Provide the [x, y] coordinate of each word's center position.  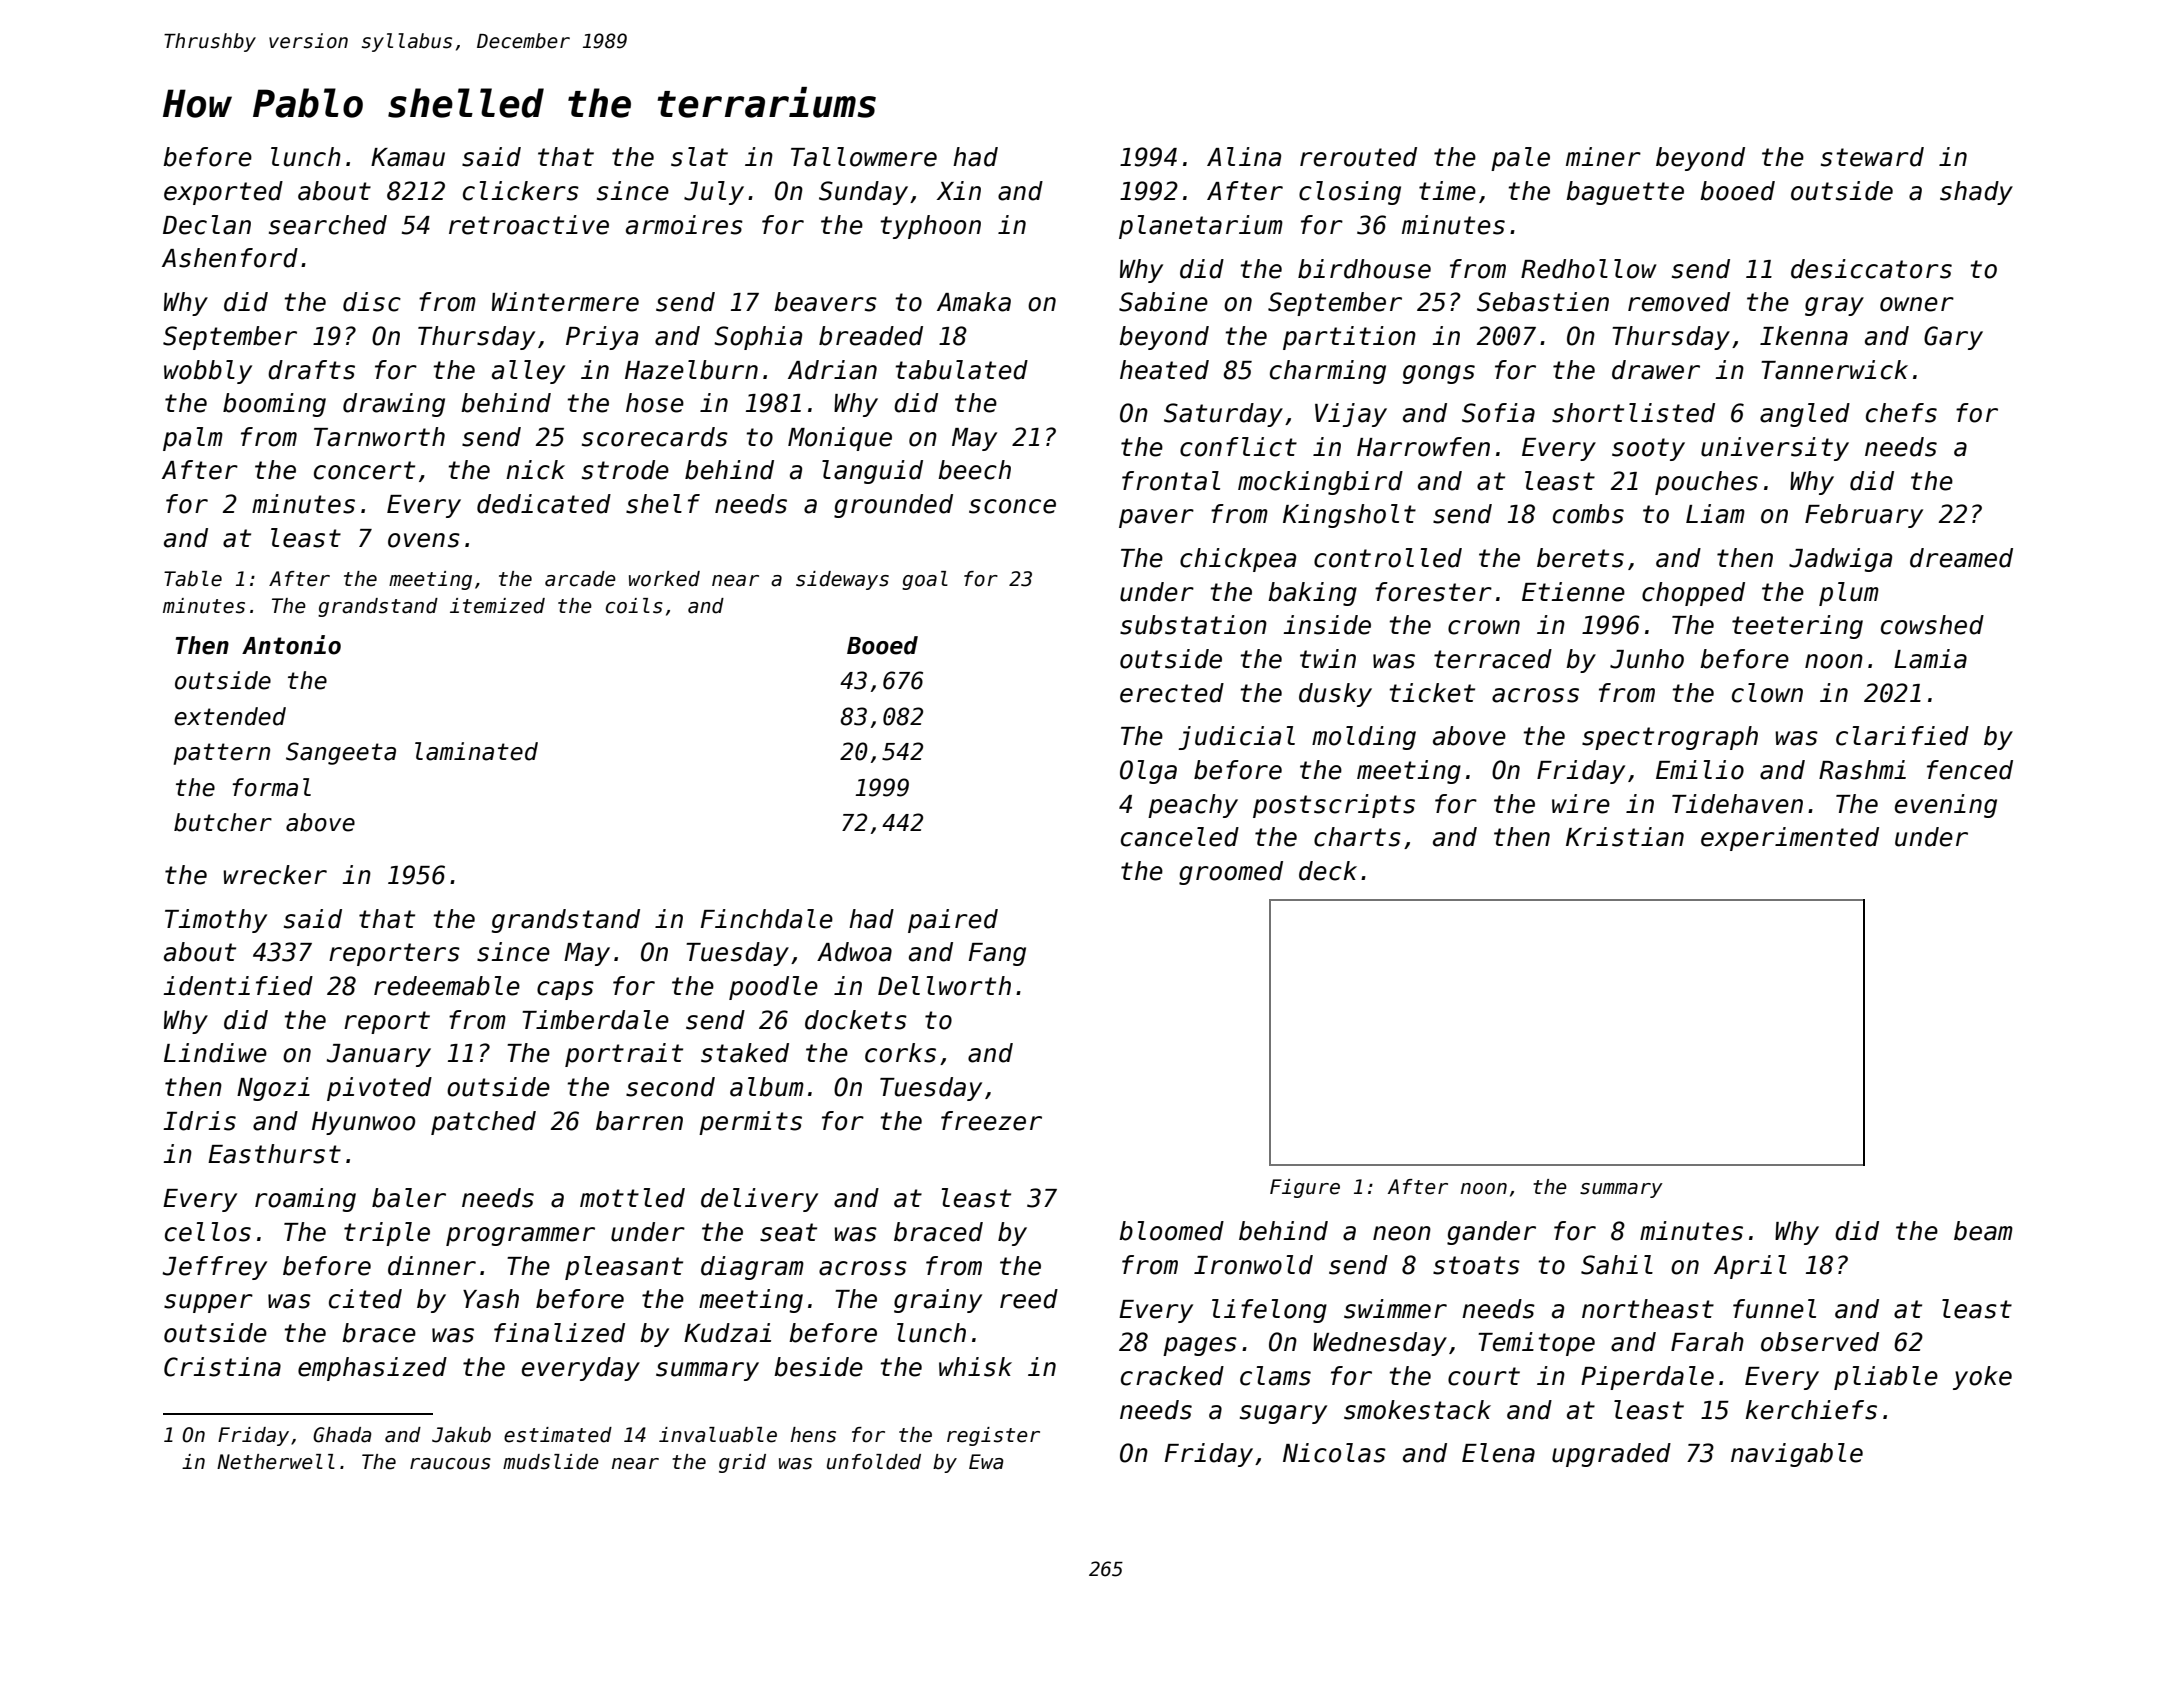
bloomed [1171, 1231]
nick [535, 470]
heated [1164, 370]
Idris [199, 1121]
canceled [1180, 837]
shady [1976, 193]
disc [372, 302]
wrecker [275, 875]
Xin [958, 190]
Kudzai [727, 1333]
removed [1679, 302]
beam [1983, 1231]
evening [1946, 806]
